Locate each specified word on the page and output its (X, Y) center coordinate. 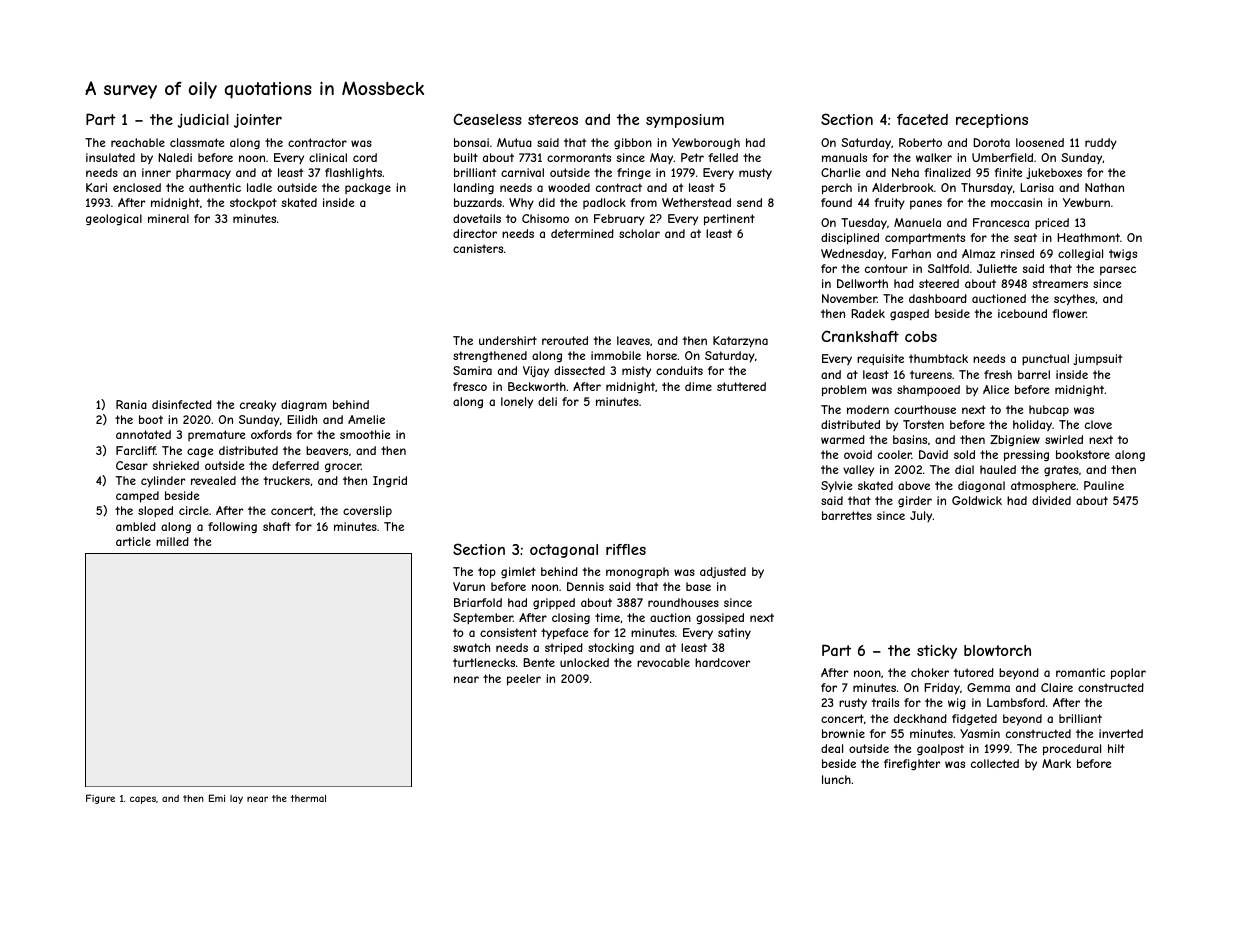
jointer (258, 121)
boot (151, 419)
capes (143, 800)
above (914, 485)
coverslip (367, 511)
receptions (992, 121)
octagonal (564, 551)
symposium (685, 121)
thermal (308, 798)
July (921, 516)
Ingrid (390, 482)
